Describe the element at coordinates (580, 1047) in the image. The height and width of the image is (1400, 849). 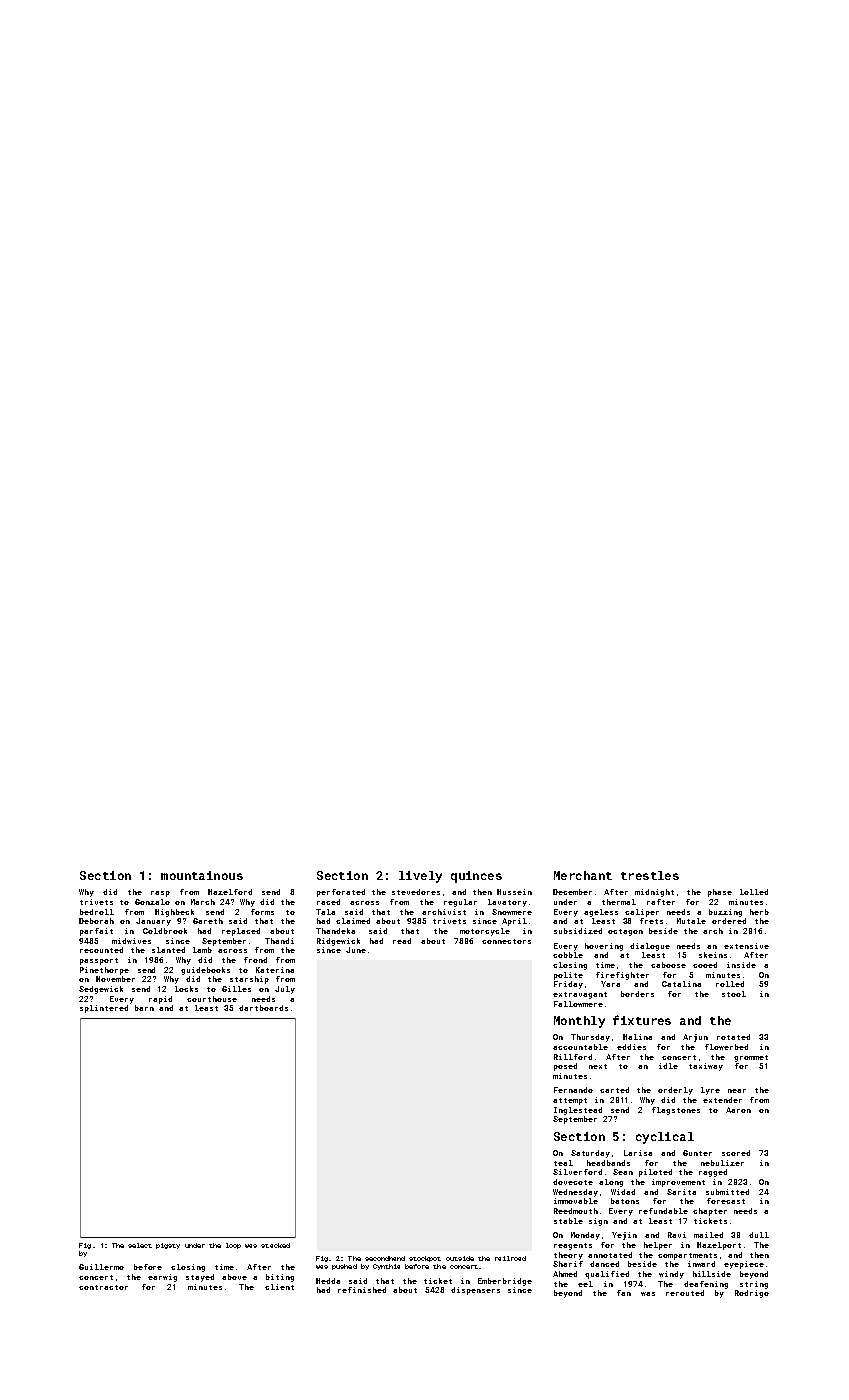
I see `accountable` at that location.
